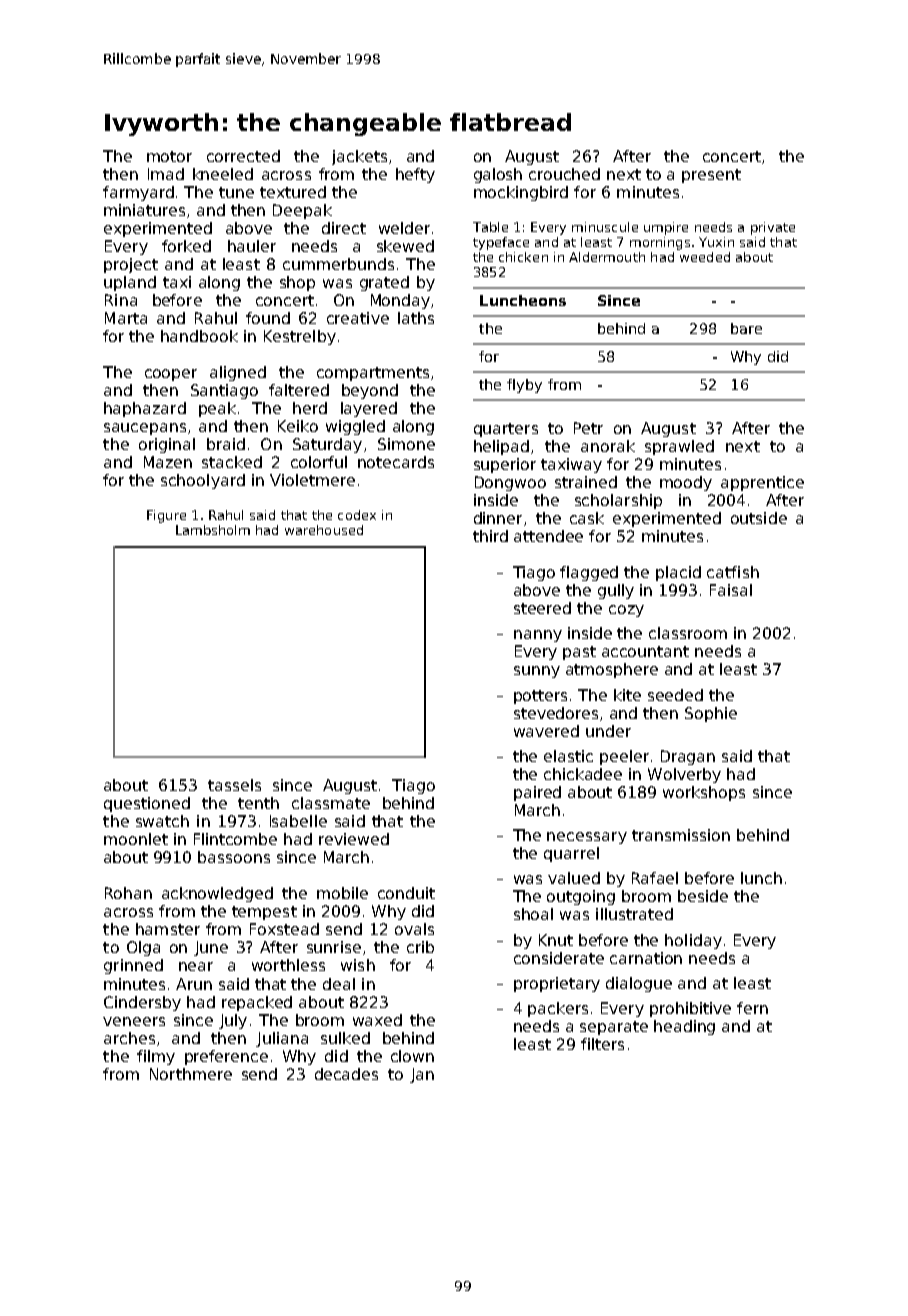 The width and height of the screenshot is (908, 1316). What do you see at coordinates (731, 590) in the screenshot?
I see `Faisal` at bounding box center [731, 590].
